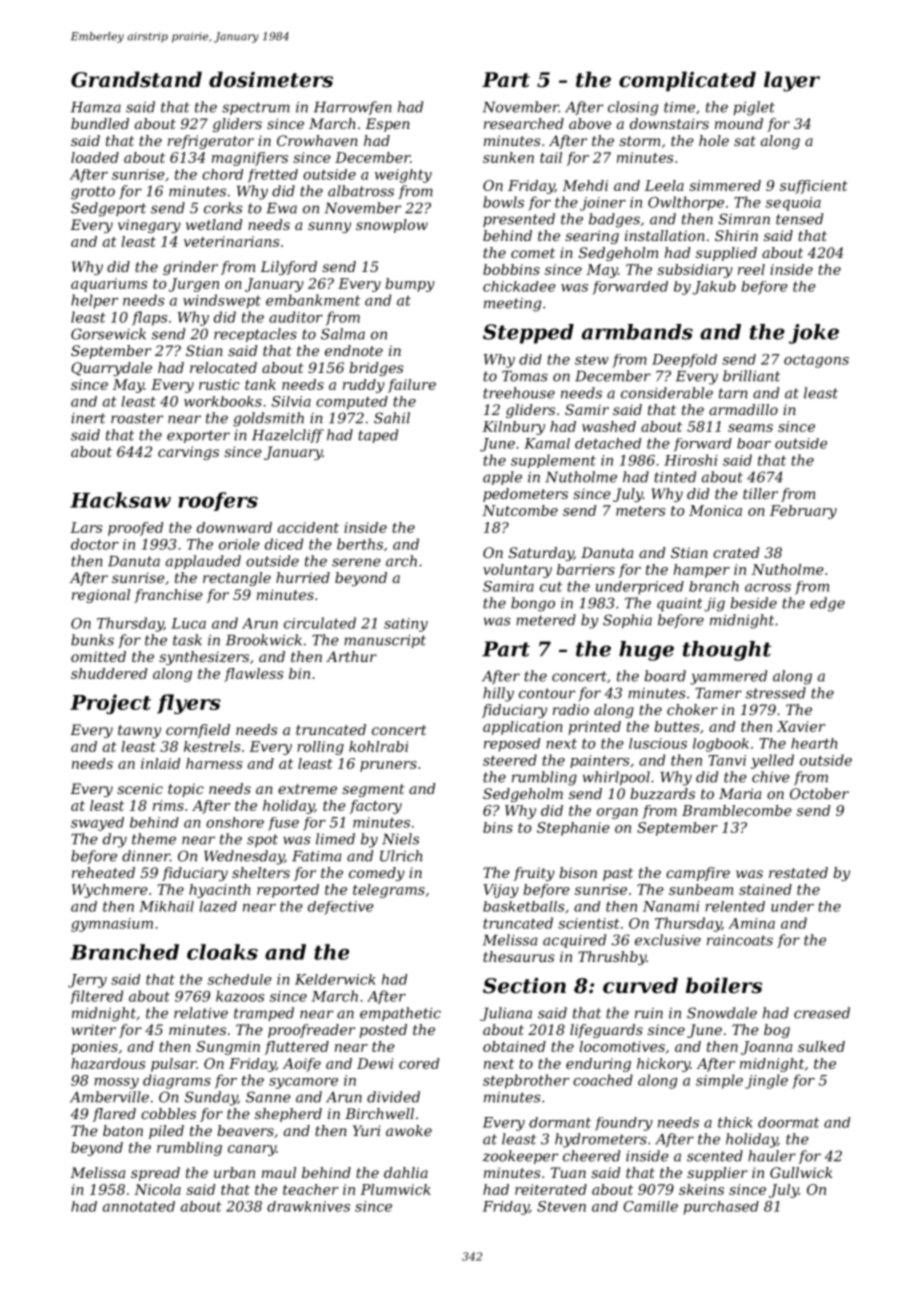 This screenshot has width=924, height=1308. I want to click on contour, so click(547, 693).
